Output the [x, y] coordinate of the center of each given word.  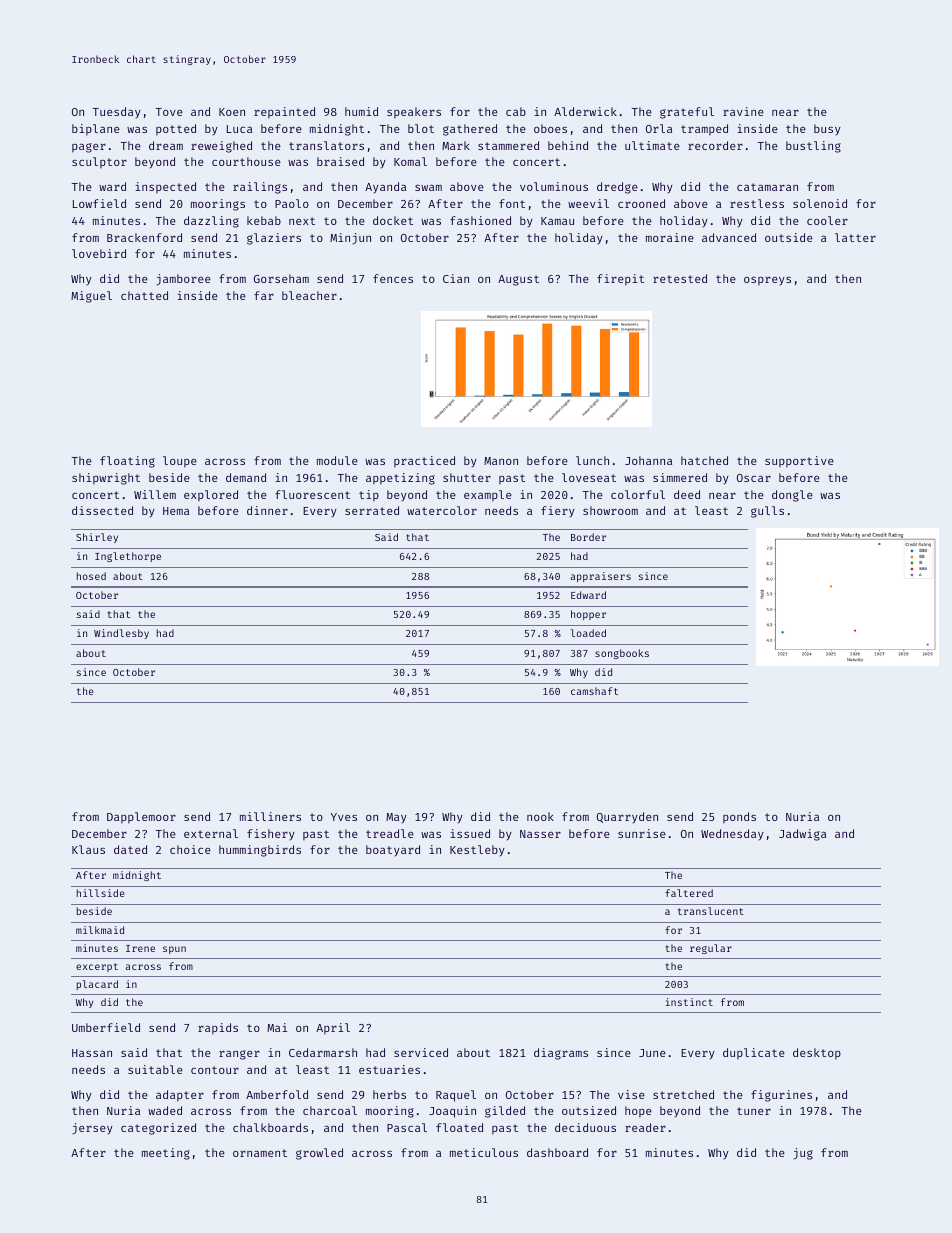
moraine [670, 237]
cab [516, 111]
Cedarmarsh [323, 1052]
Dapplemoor [141, 818]
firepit [620, 280]
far [264, 295]
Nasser [540, 834]
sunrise [642, 833]
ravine [743, 111]
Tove [169, 112]
